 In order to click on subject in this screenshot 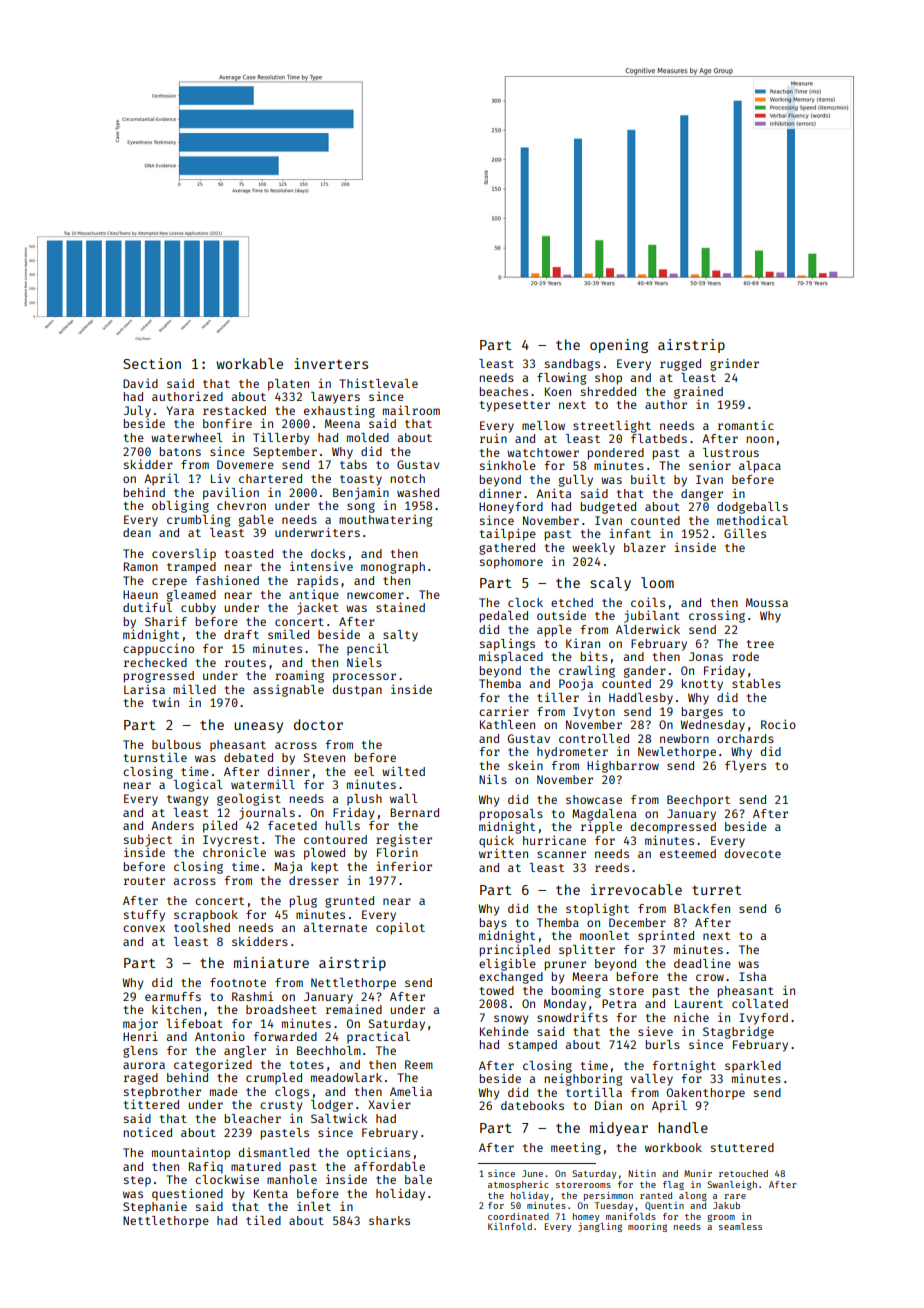, I will do `click(148, 840)`.
